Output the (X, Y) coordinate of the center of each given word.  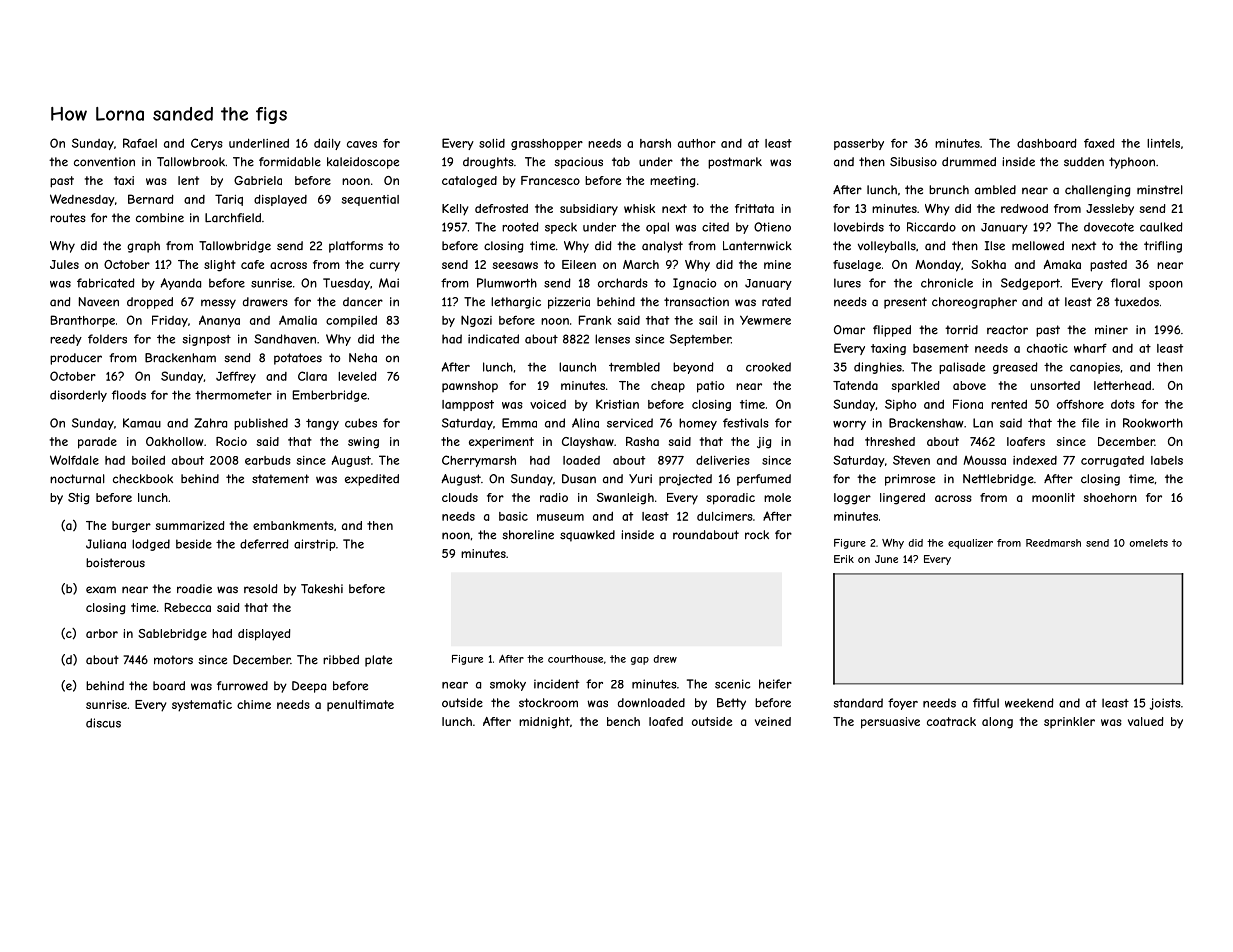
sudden (1084, 162)
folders (107, 339)
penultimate (360, 705)
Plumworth (507, 283)
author (697, 143)
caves (362, 144)
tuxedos (1136, 302)
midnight (544, 723)
